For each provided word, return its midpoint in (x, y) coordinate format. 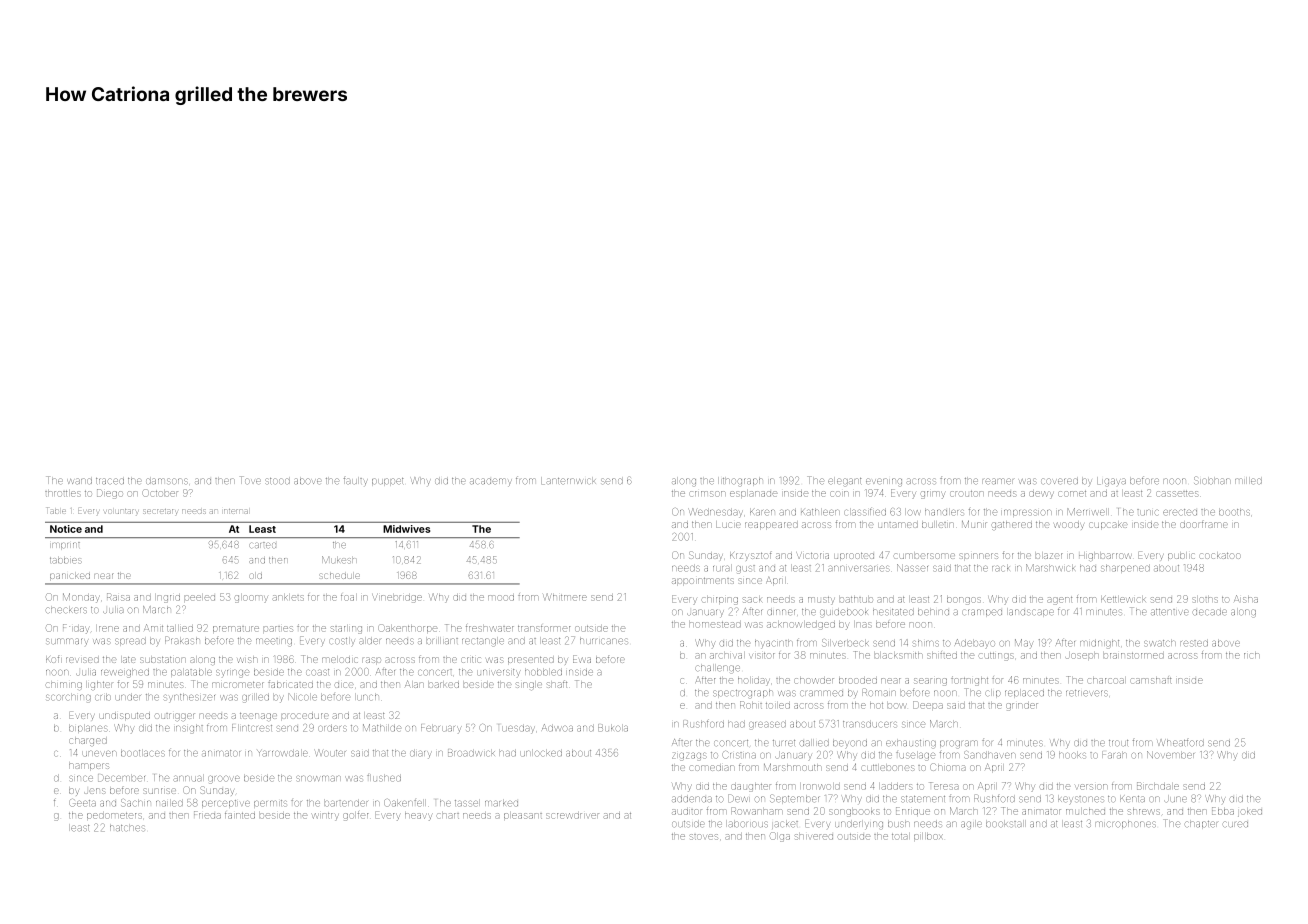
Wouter (331, 753)
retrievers (1087, 693)
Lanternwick (568, 480)
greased (767, 724)
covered (1059, 481)
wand (79, 481)
